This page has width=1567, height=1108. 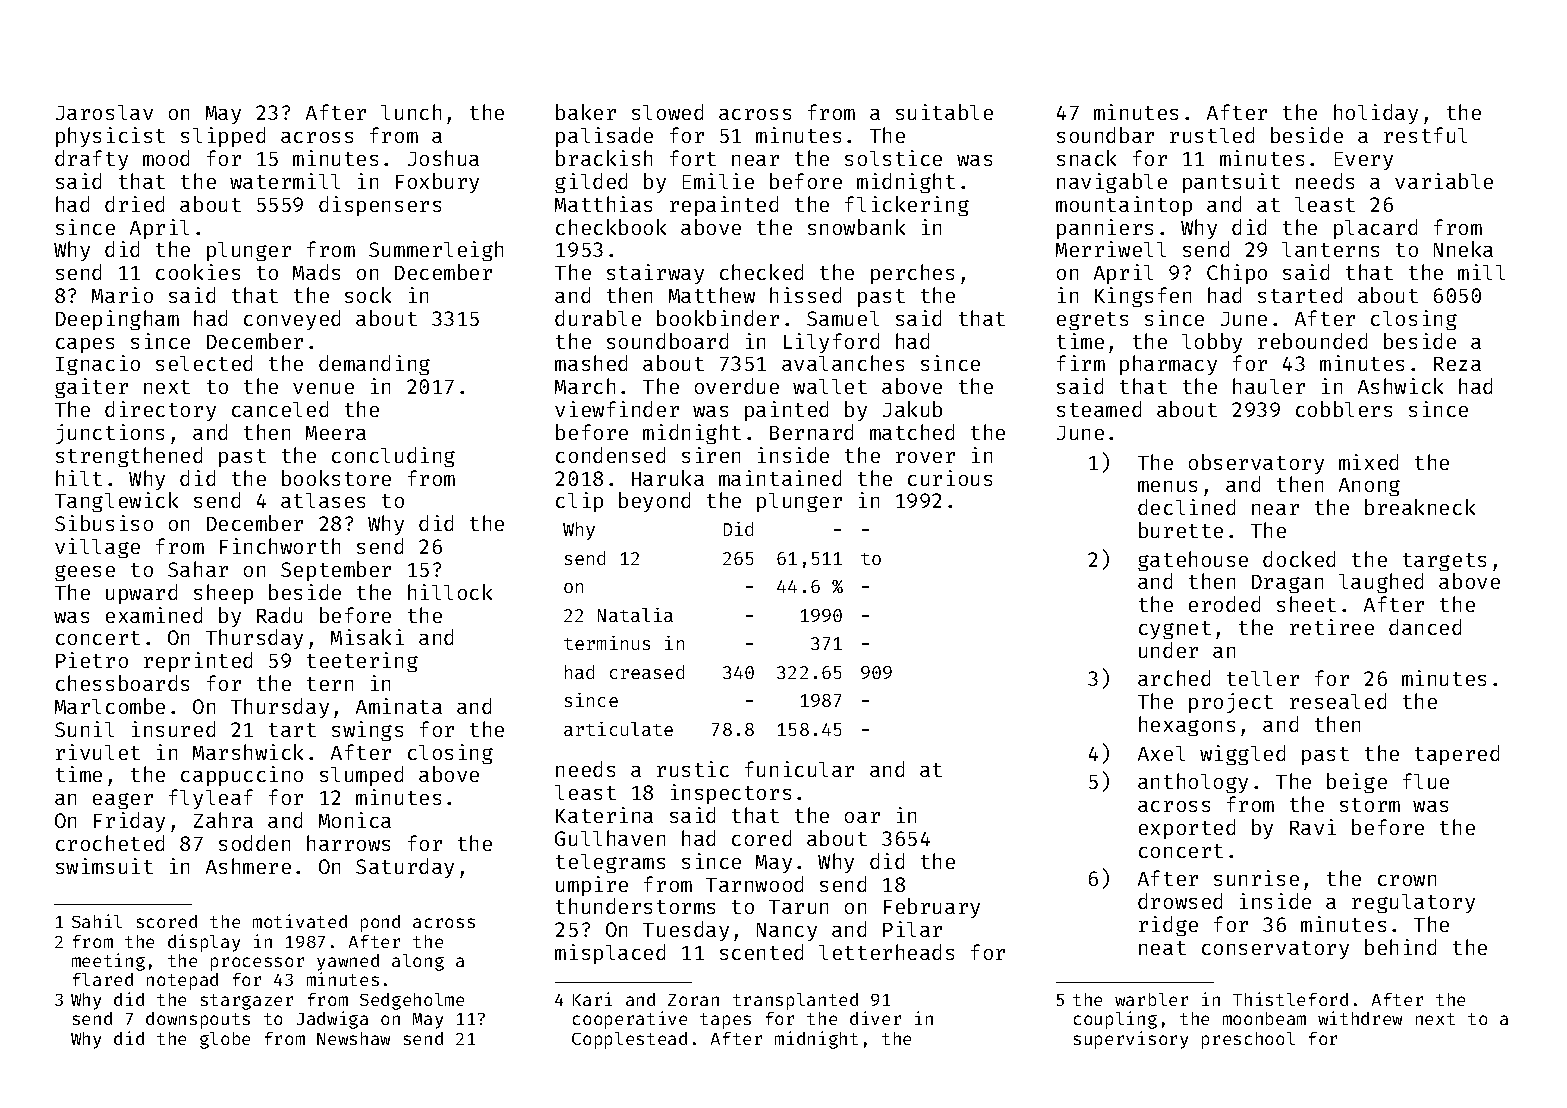 I want to click on Reza, so click(x=1457, y=364).
